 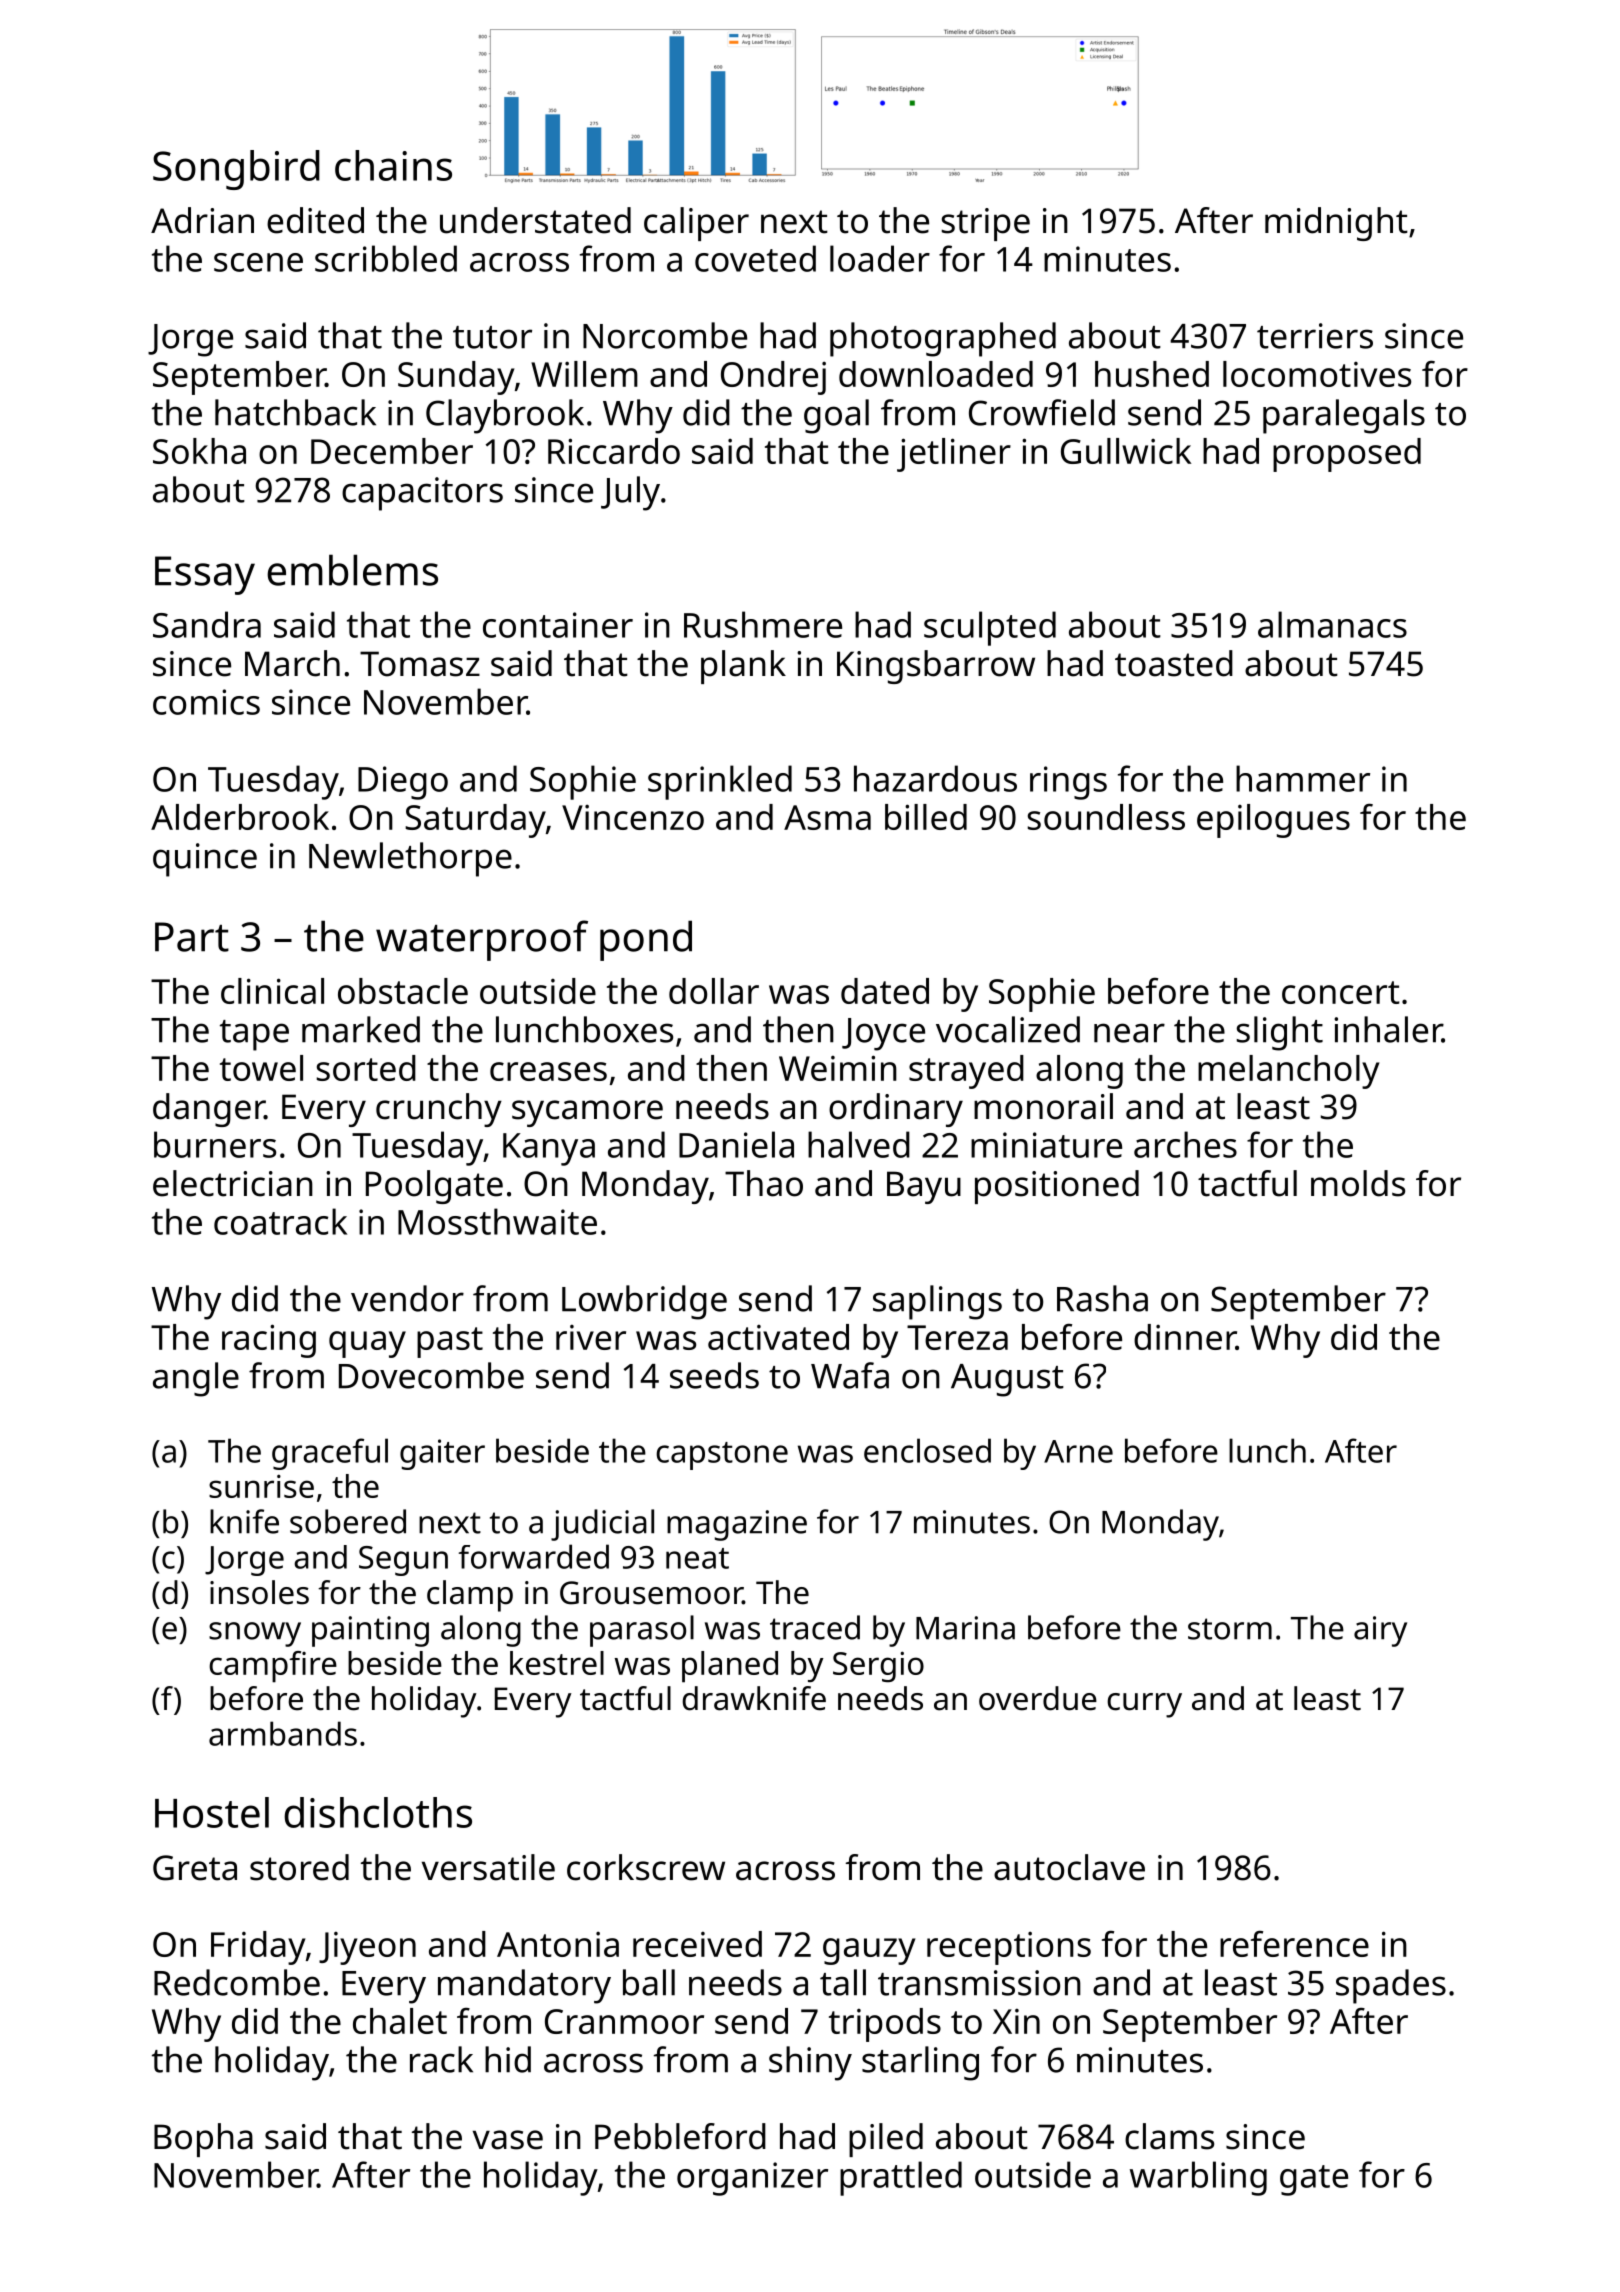 I want to click on understated, so click(x=535, y=220).
